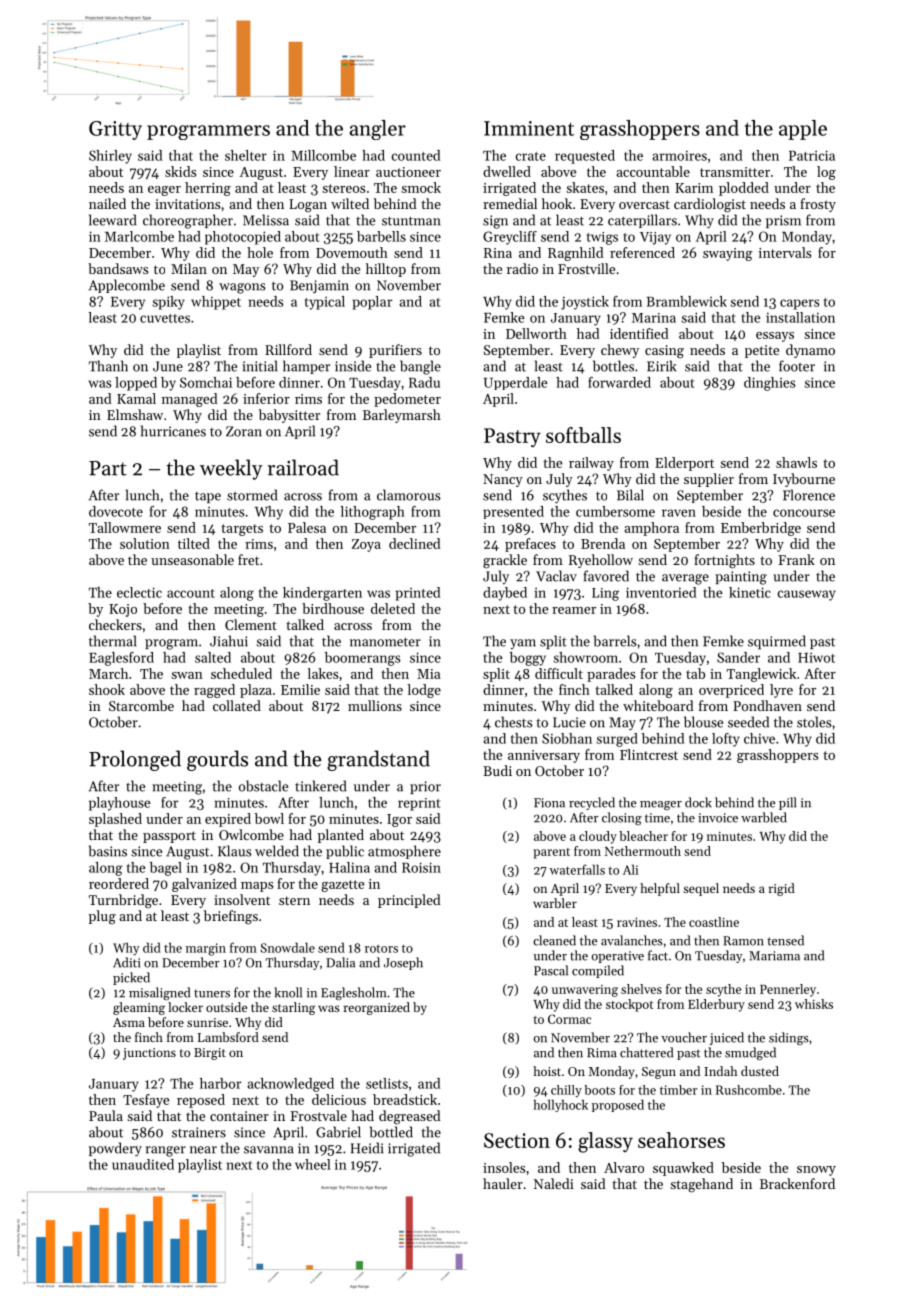 The width and height of the page is (924, 1308). I want to click on Brackenford, so click(797, 1183).
